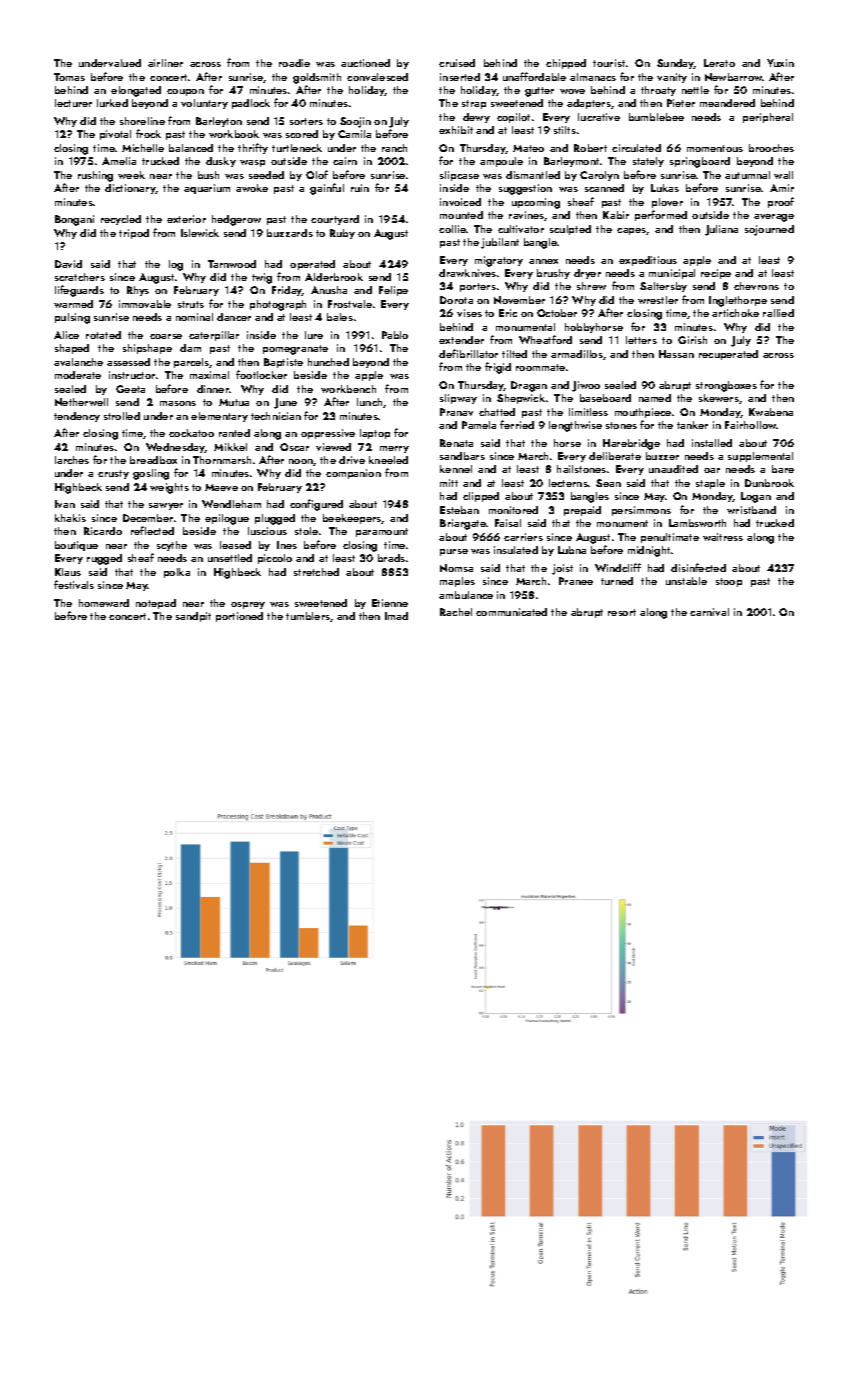 This document has height=1400, width=849. Describe the element at coordinates (104, 603) in the document. I see `homeward` at that location.
